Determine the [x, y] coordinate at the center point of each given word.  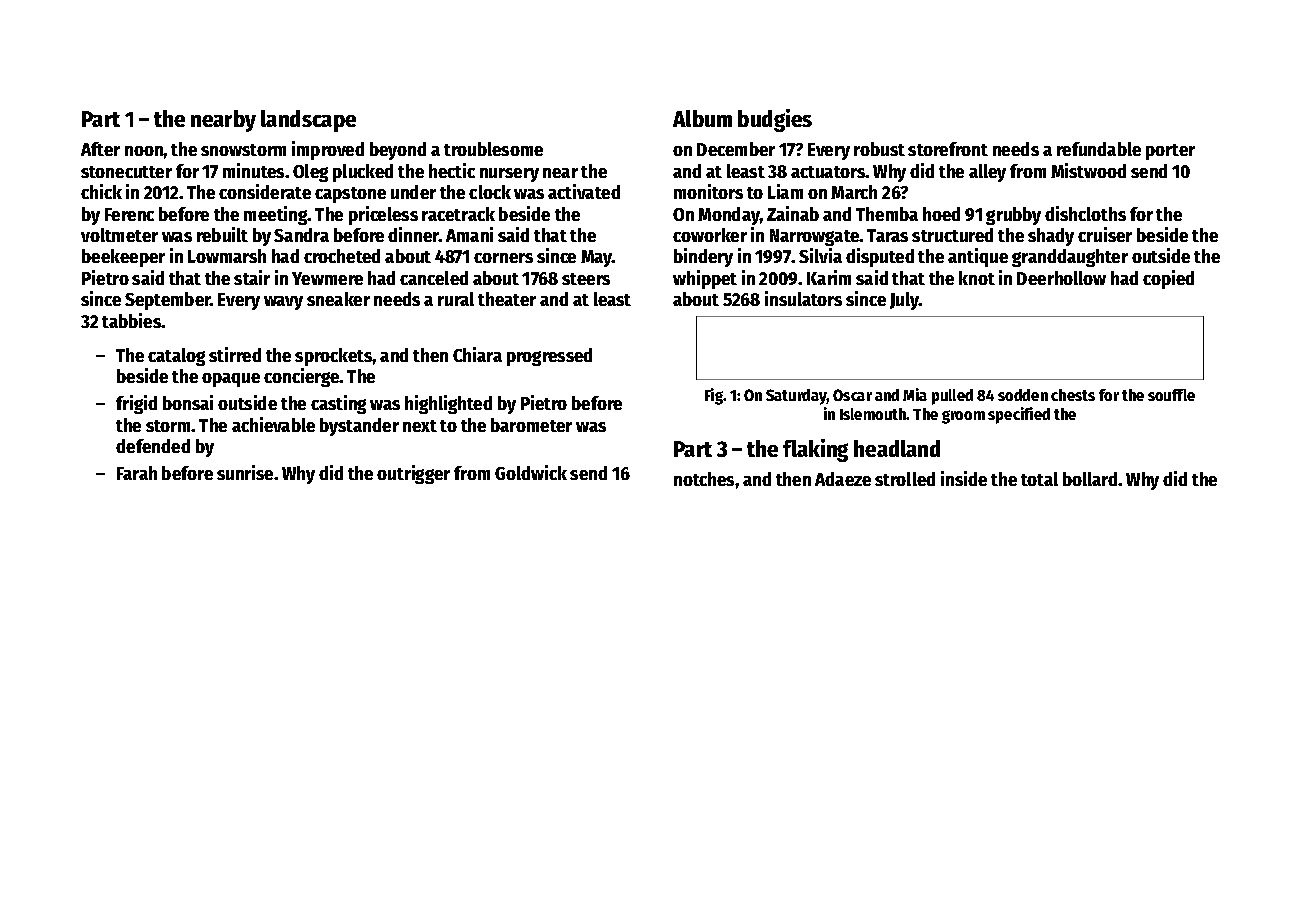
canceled [434, 278]
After [100, 149]
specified [1019, 415]
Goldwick [531, 472]
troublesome [493, 149]
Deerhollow [1061, 278]
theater [507, 299]
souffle [1171, 395]
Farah [137, 473]
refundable [1099, 149]
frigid [136, 404]
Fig [714, 396]
